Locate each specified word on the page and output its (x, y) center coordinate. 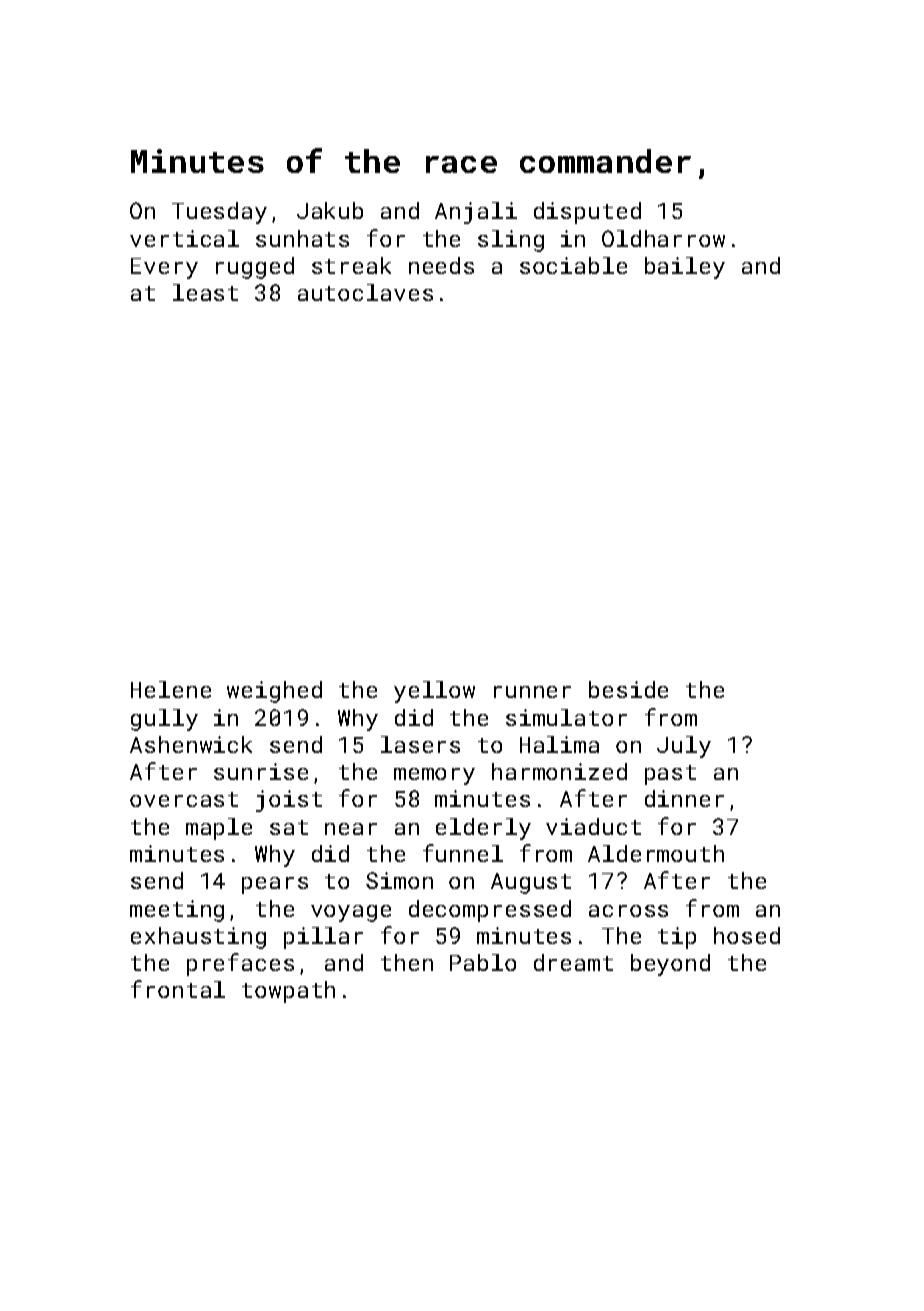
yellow (434, 692)
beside (628, 689)
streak (351, 265)
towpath (288, 992)
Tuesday (219, 213)
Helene (171, 689)
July (684, 747)
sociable (573, 265)
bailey (685, 268)
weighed (274, 692)
